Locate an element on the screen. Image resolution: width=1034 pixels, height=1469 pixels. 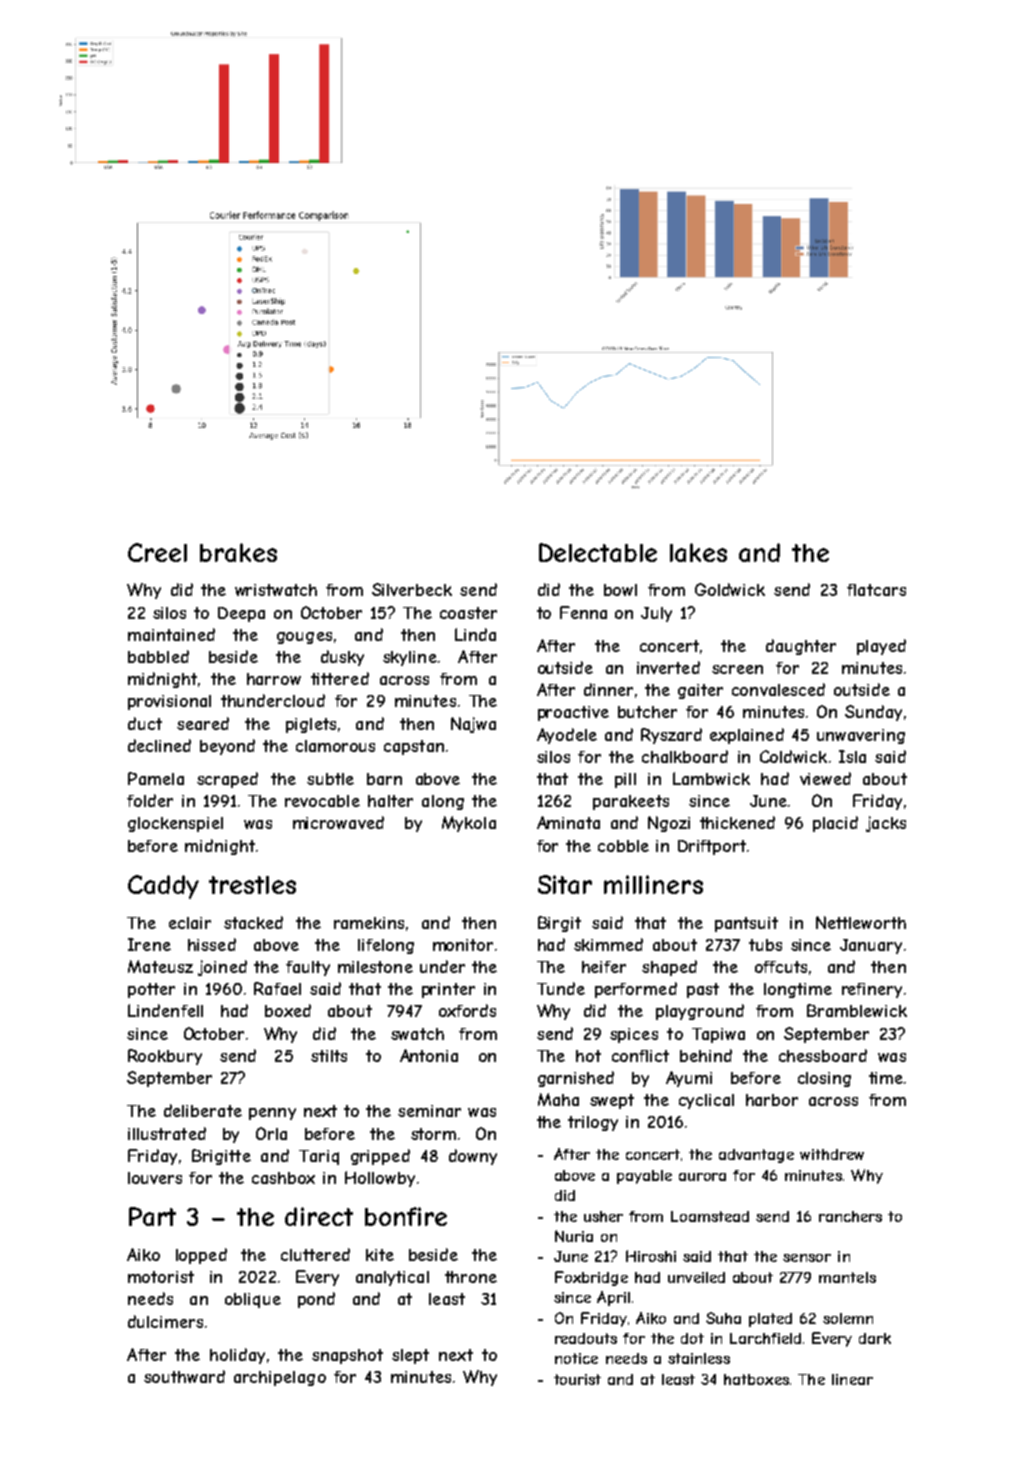
ranchers is located at coordinates (850, 1216).
